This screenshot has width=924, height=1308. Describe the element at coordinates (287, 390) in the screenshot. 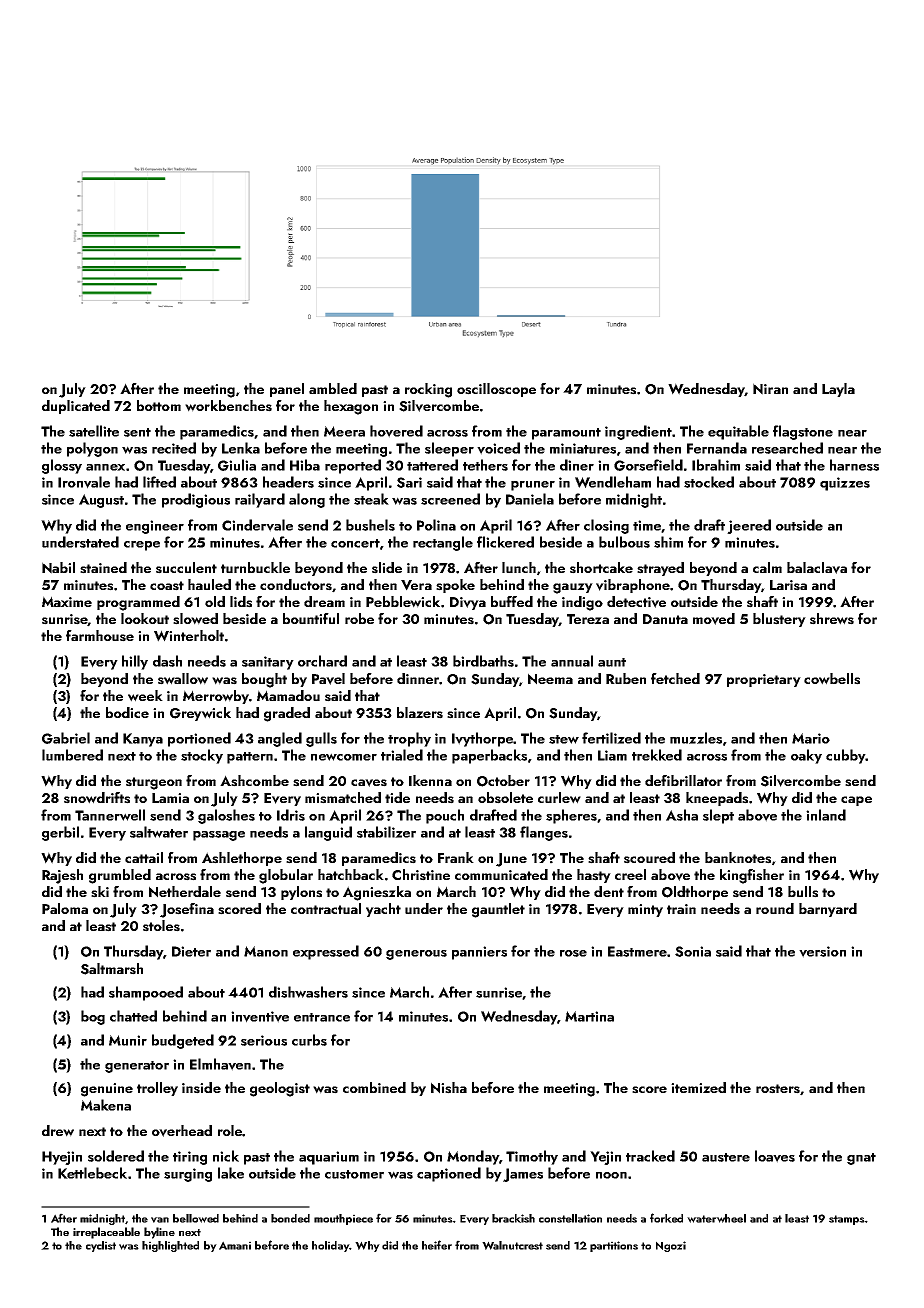

I see `panel` at that location.
